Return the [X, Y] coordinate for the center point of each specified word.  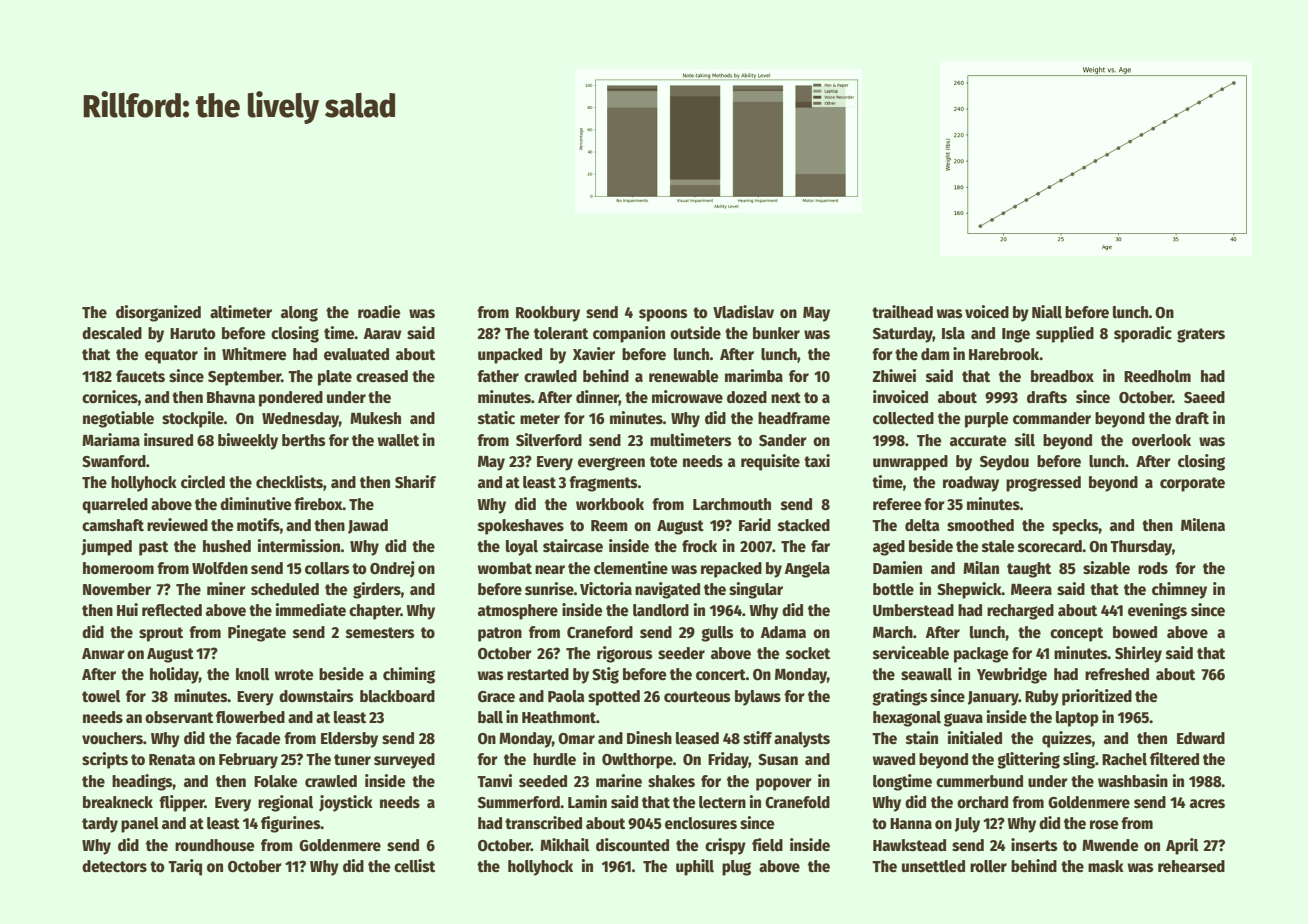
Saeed [1204, 397]
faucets [140, 376]
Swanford [114, 461]
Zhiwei [894, 376]
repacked [731, 570]
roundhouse [215, 845]
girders [377, 590]
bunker [776, 333]
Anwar [103, 653]
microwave [687, 397]
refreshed [1117, 674]
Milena [1203, 525]
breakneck [118, 802]
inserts [1034, 845]
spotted [614, 698]
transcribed [543, 823]
